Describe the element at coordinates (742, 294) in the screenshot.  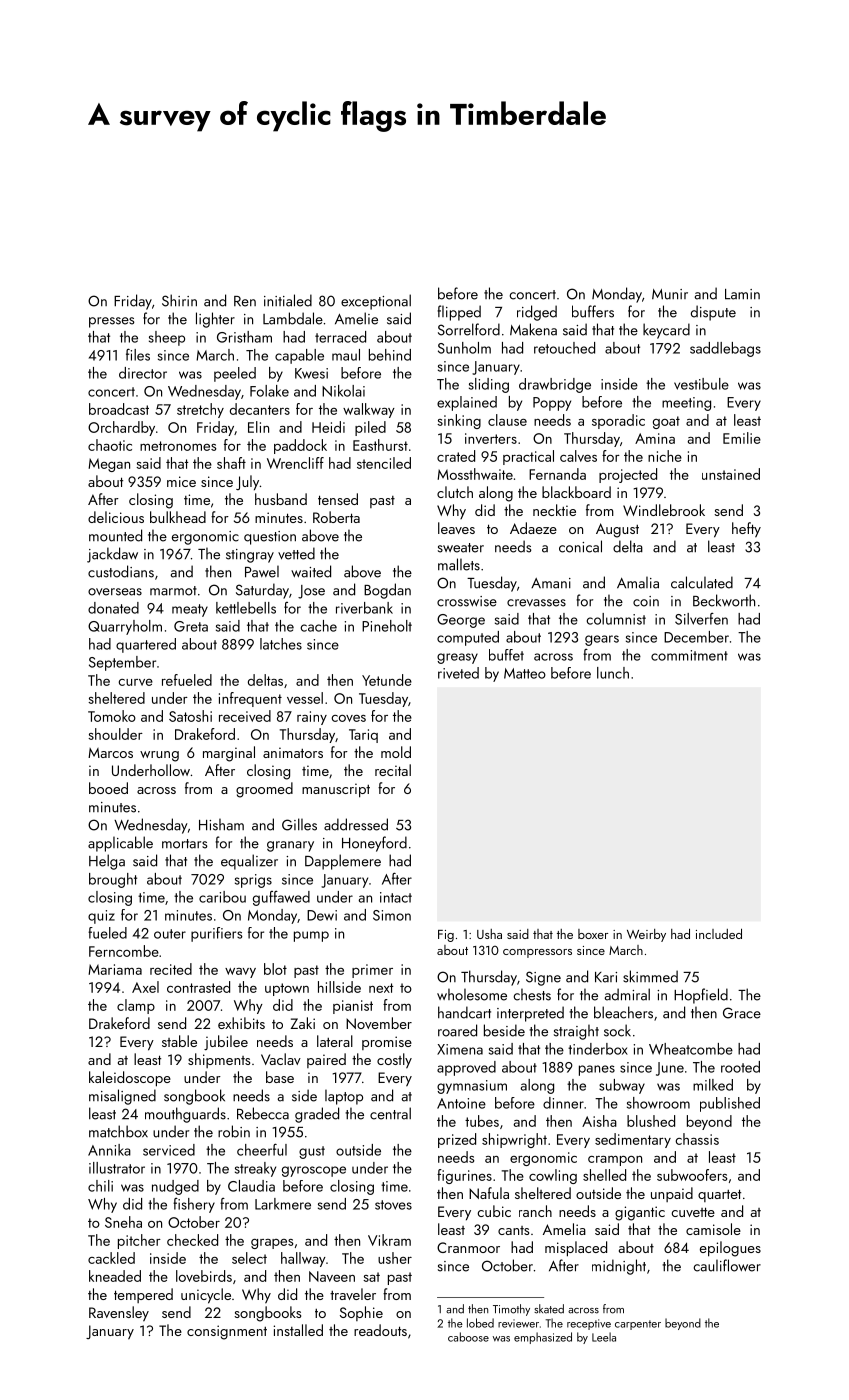
I see `Lamin` at that location.
